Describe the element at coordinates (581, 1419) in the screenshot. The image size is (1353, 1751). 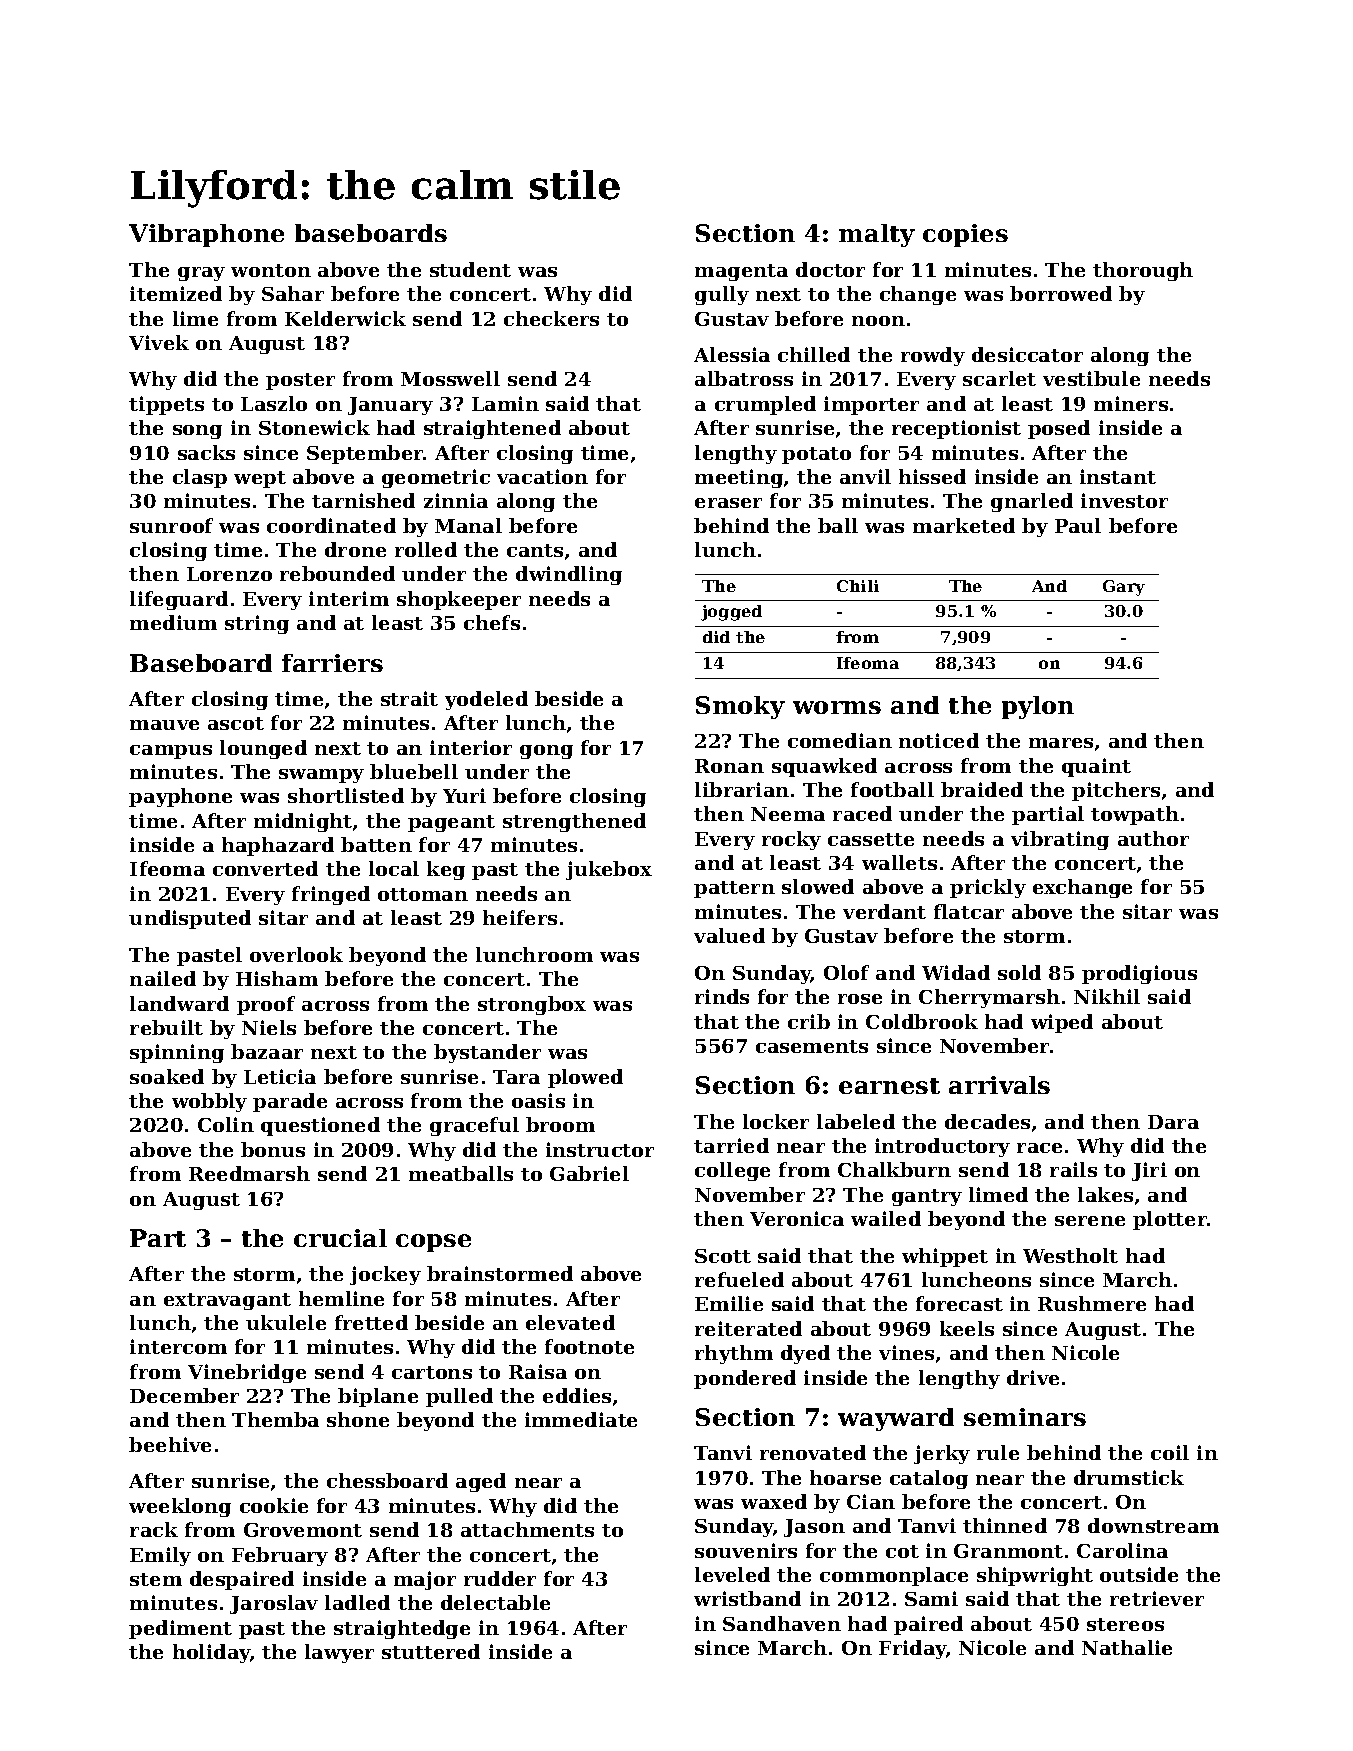
I see `immediate` at that location.
